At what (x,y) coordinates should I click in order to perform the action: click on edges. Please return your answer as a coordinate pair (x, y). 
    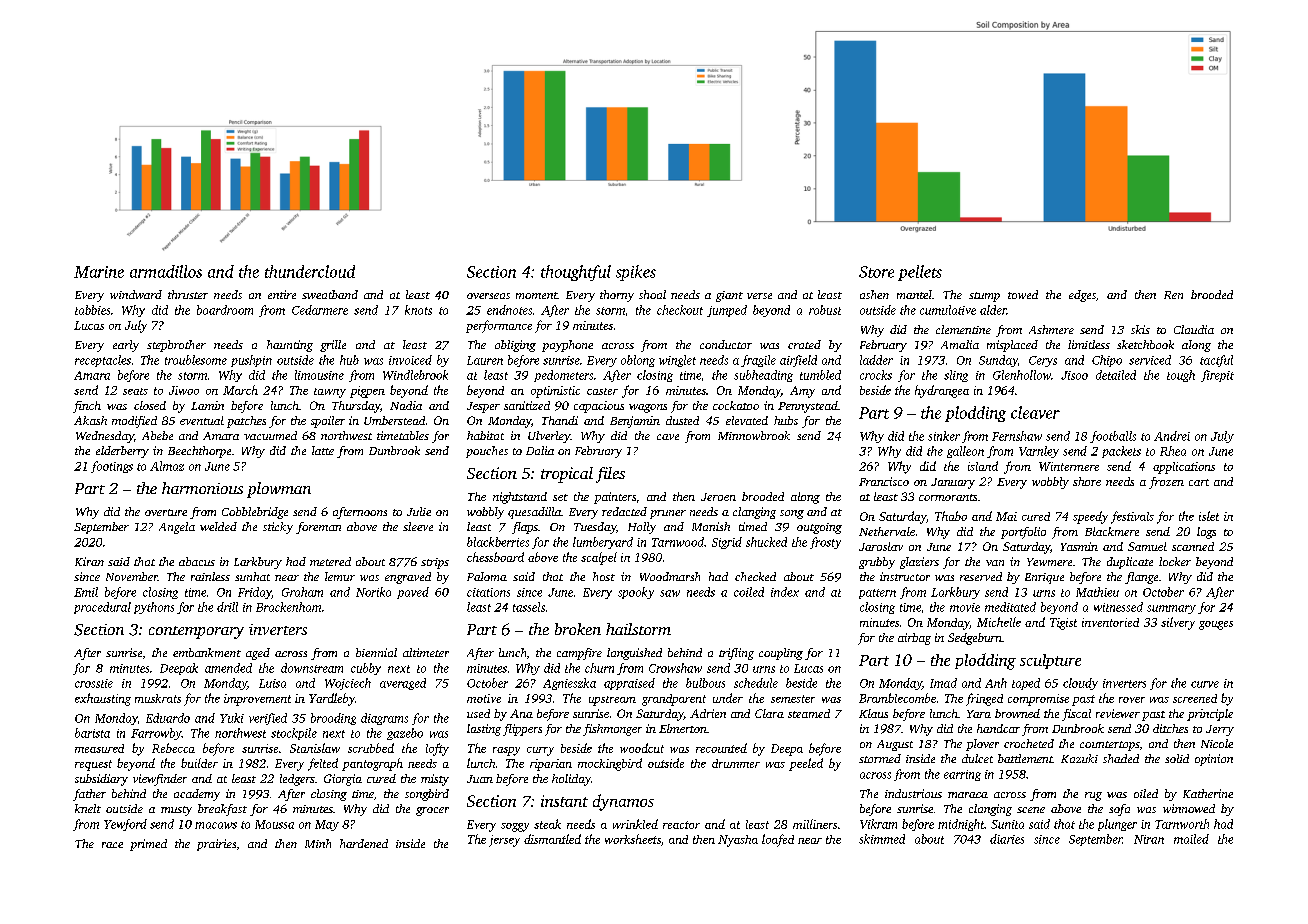
    Looking at the image, I should click on (1082, 296).
